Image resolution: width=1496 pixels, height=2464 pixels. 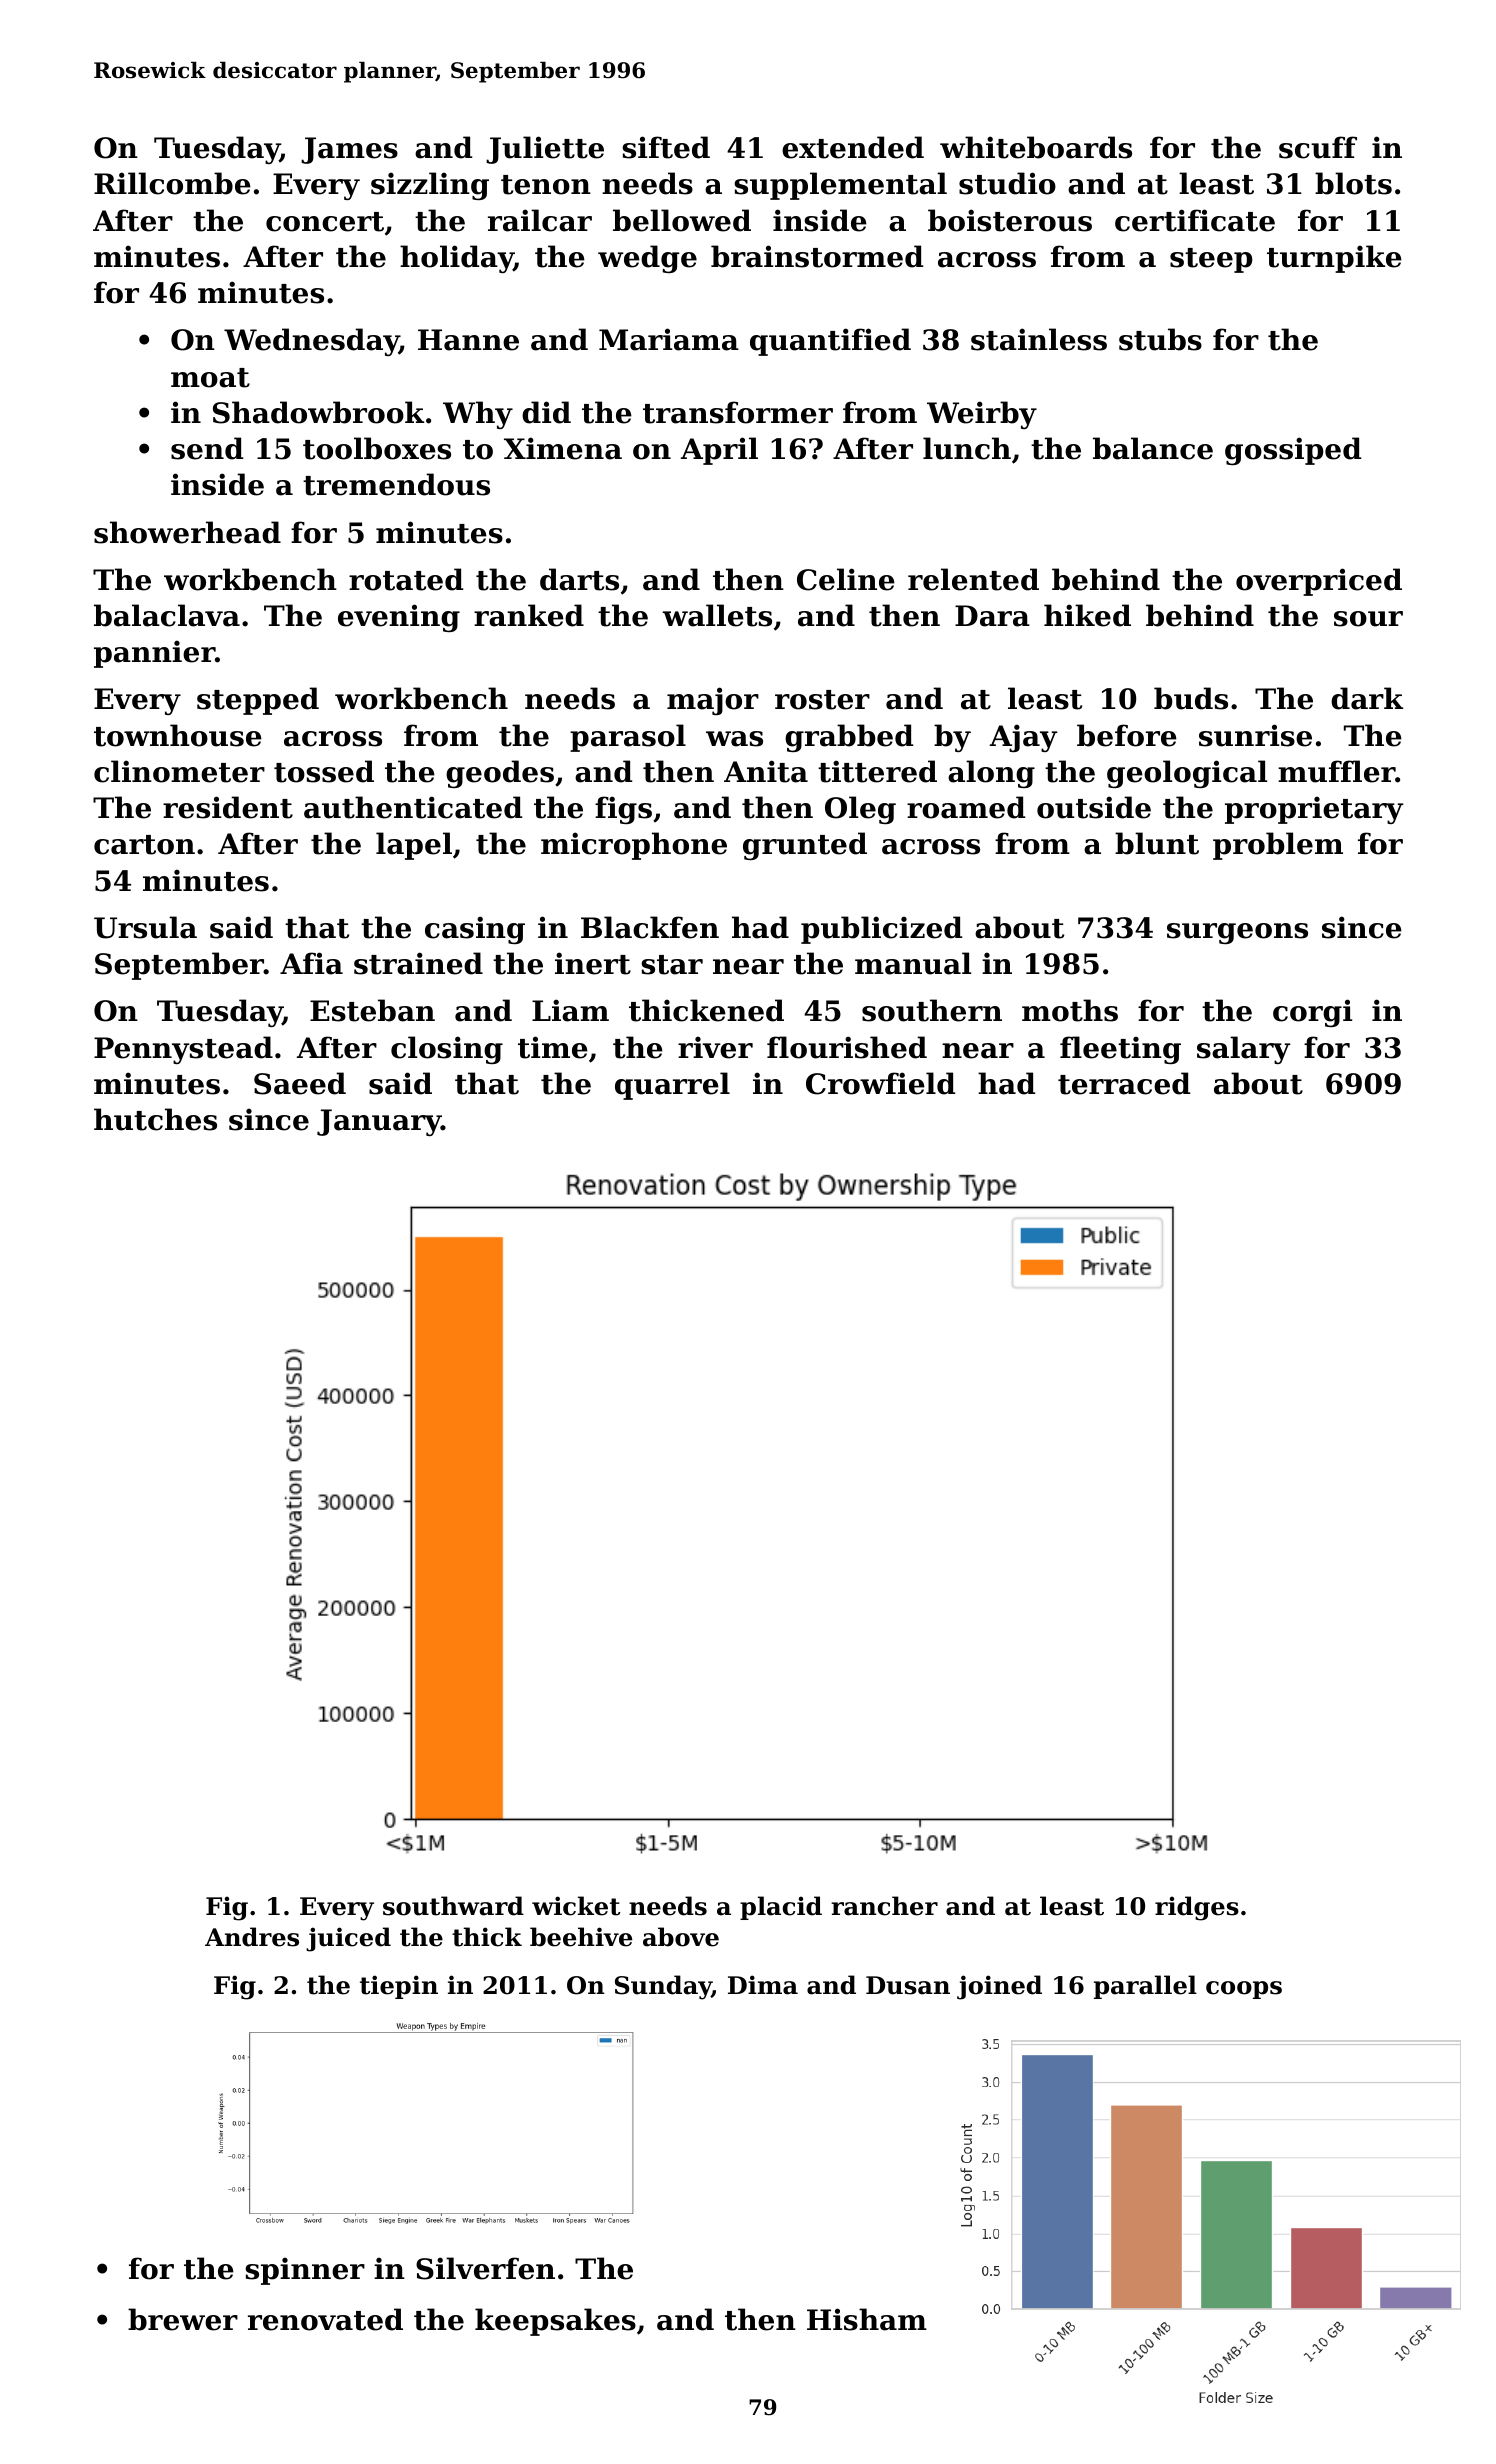 What do you see at coordinates (545, 150) in the image?
I see `Juliette` at bounding box center [545, 150].
